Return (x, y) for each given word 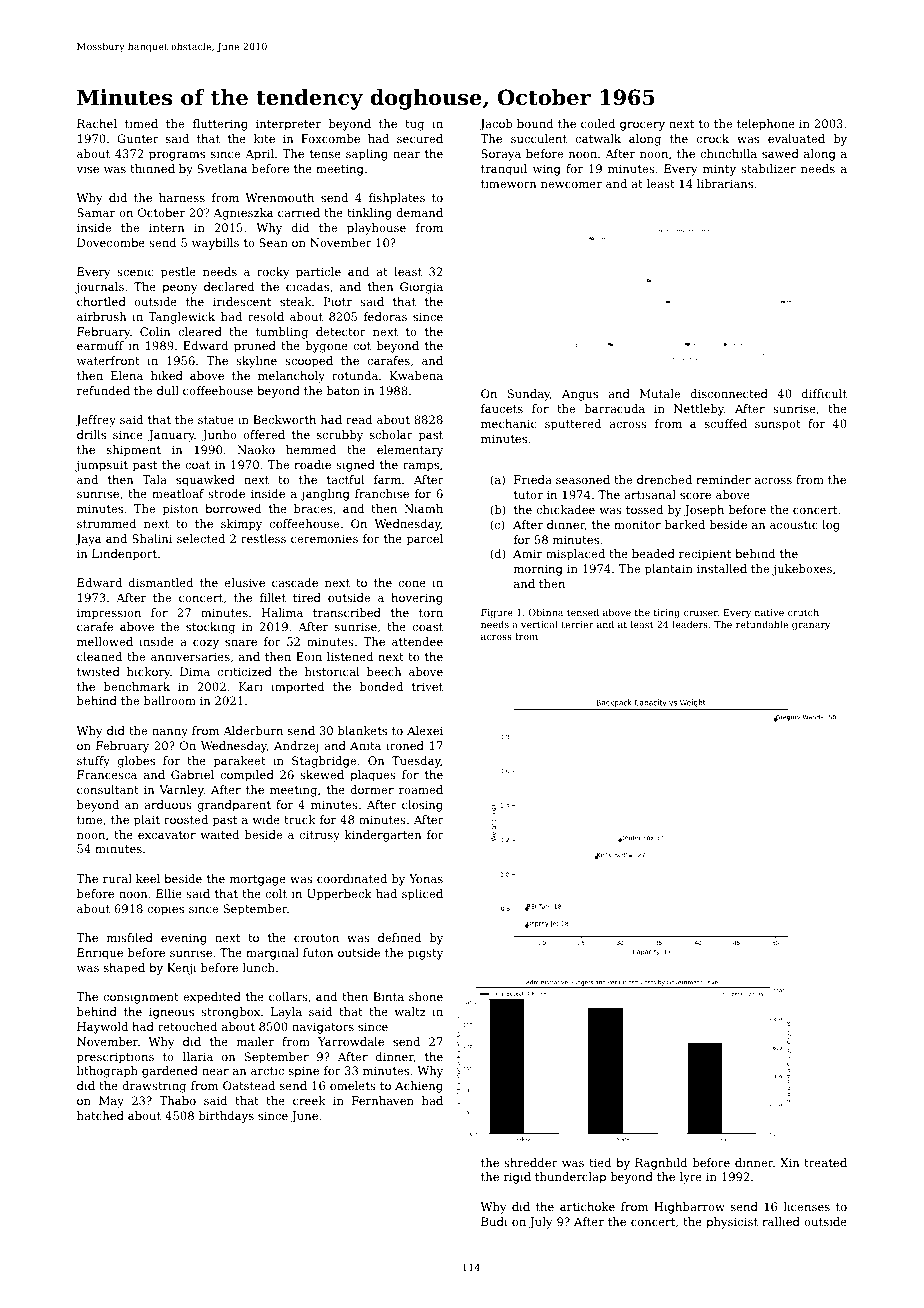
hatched (100, 1115)
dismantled (161, 582)
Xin (790, 1162)
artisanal (650, 494)
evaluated (796, 138)
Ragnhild (661, 1164)
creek (309, 1100)
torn (431, 613)
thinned (152, 168)
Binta (388, 996)
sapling (367, 155)
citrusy (320, 836)
